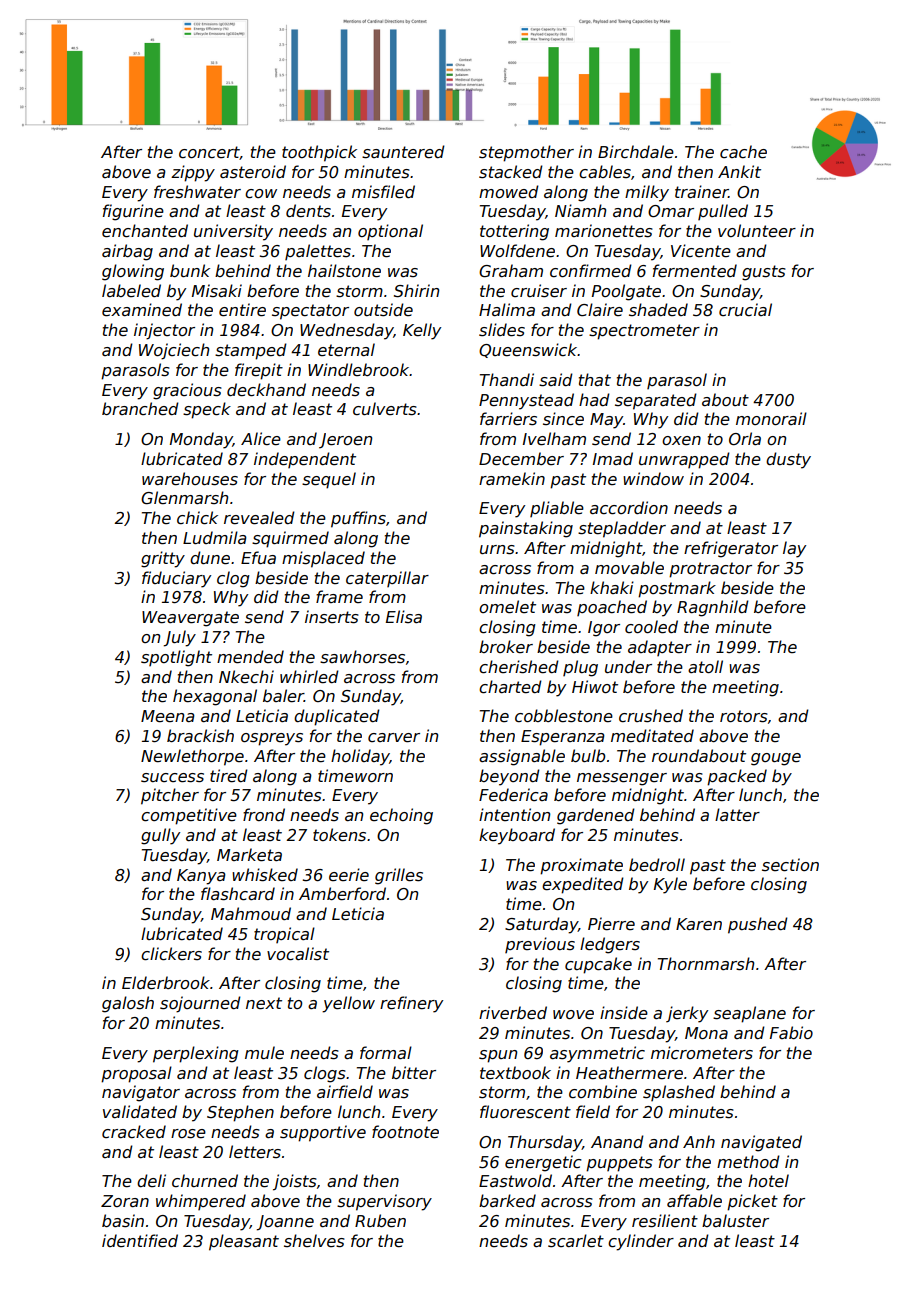 The image size is (924, 1314). What do you see at coordinates (514, 232) in the page?
I see `tottering` at bounding box center [514, 232].
